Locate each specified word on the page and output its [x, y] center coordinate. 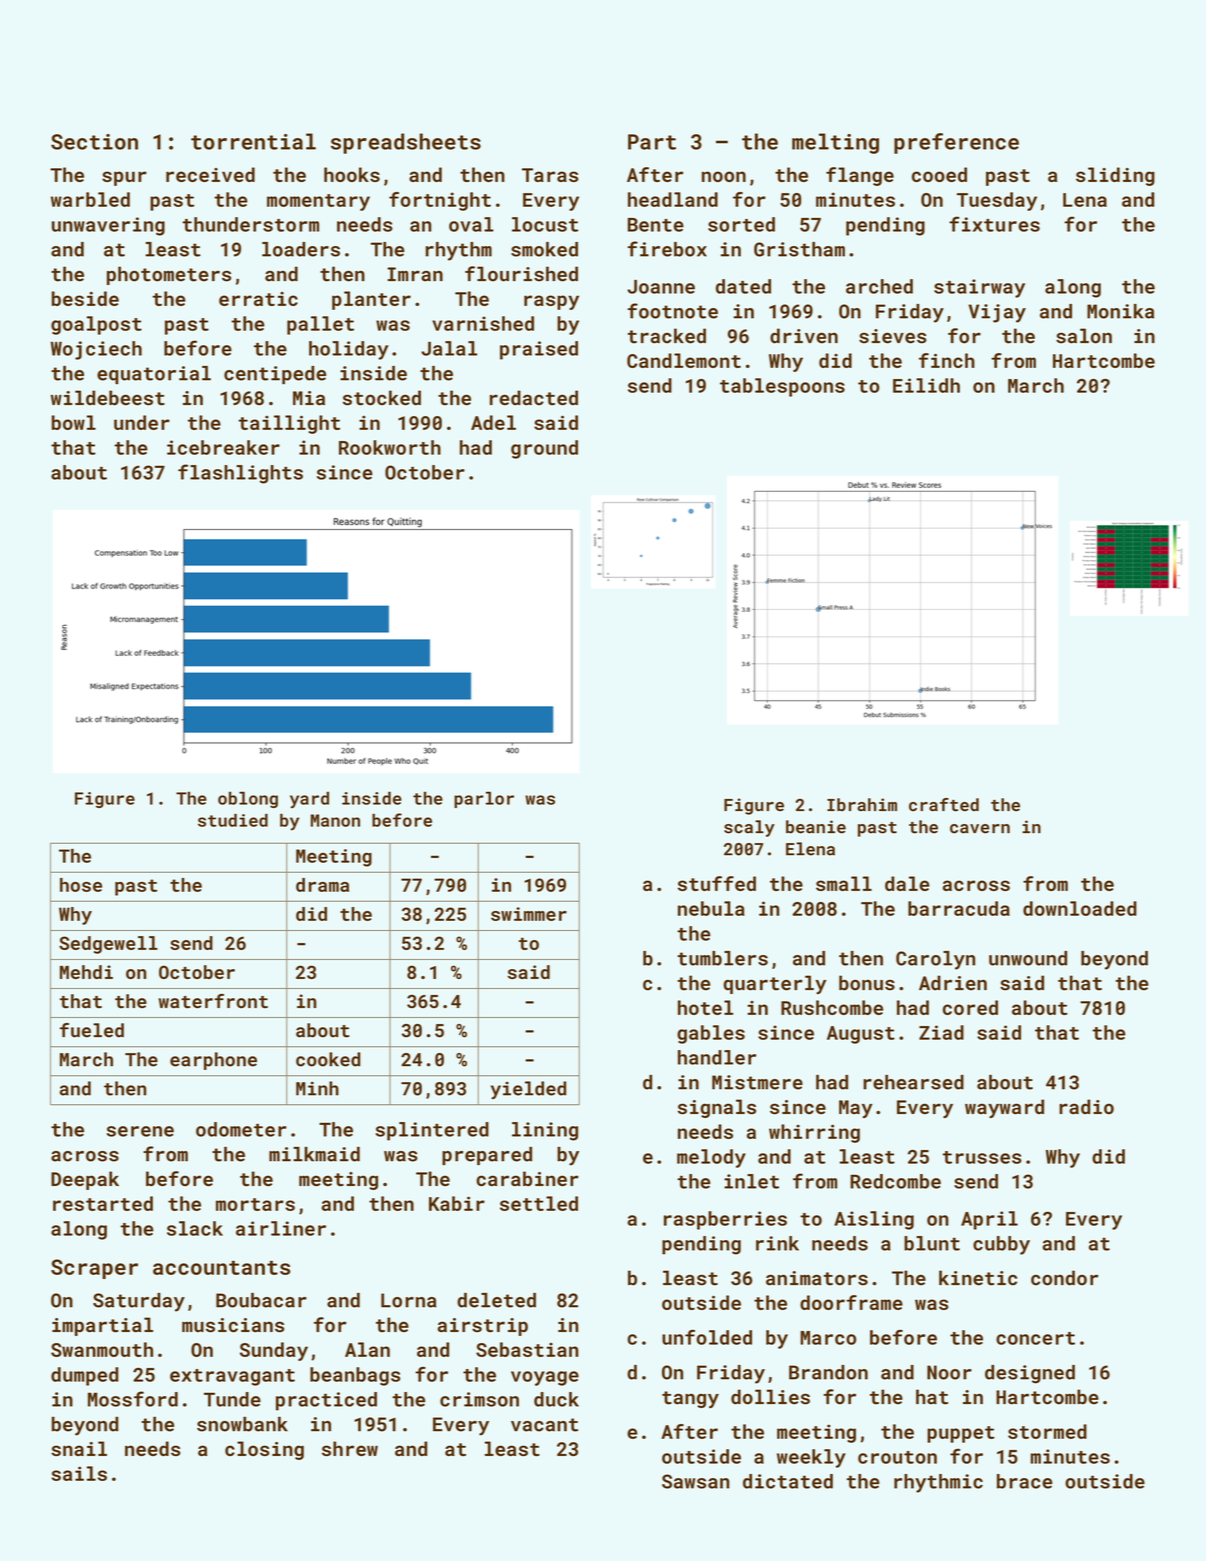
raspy [551, 302]
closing [264, 1450]
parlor [484, 799]
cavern [980, 829]
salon [1084, 336]
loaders [301, 249]
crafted [944, 805]
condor [1064, 1278]
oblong [248, 799]
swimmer [529, 914]
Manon [335, 820]
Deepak [85, 1180]
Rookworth [390, 447]
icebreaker [223, 447]
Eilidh [926, 385]
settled [539, 1203]
